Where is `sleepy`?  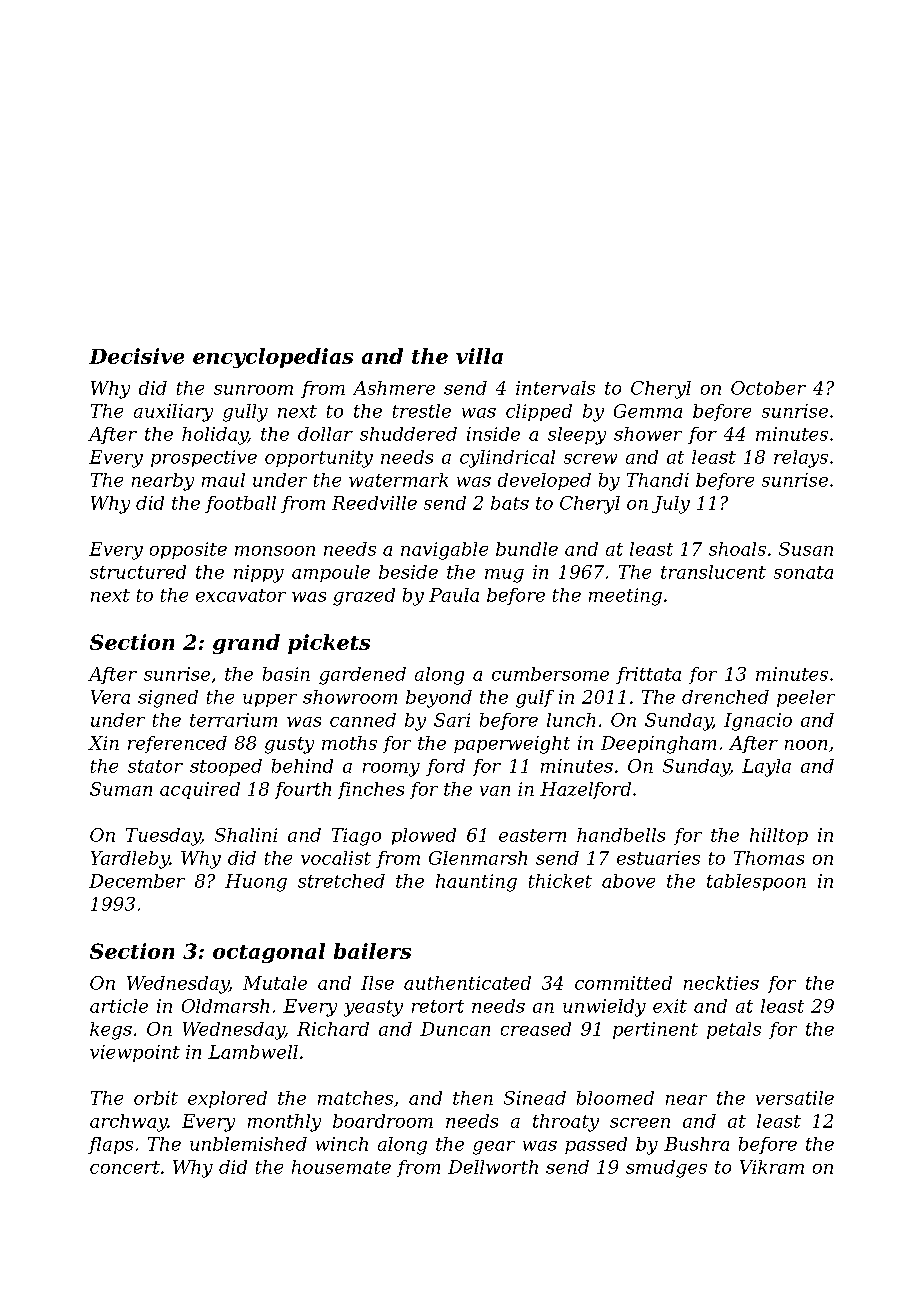 sleepy is located at coordinates (577, 436).
